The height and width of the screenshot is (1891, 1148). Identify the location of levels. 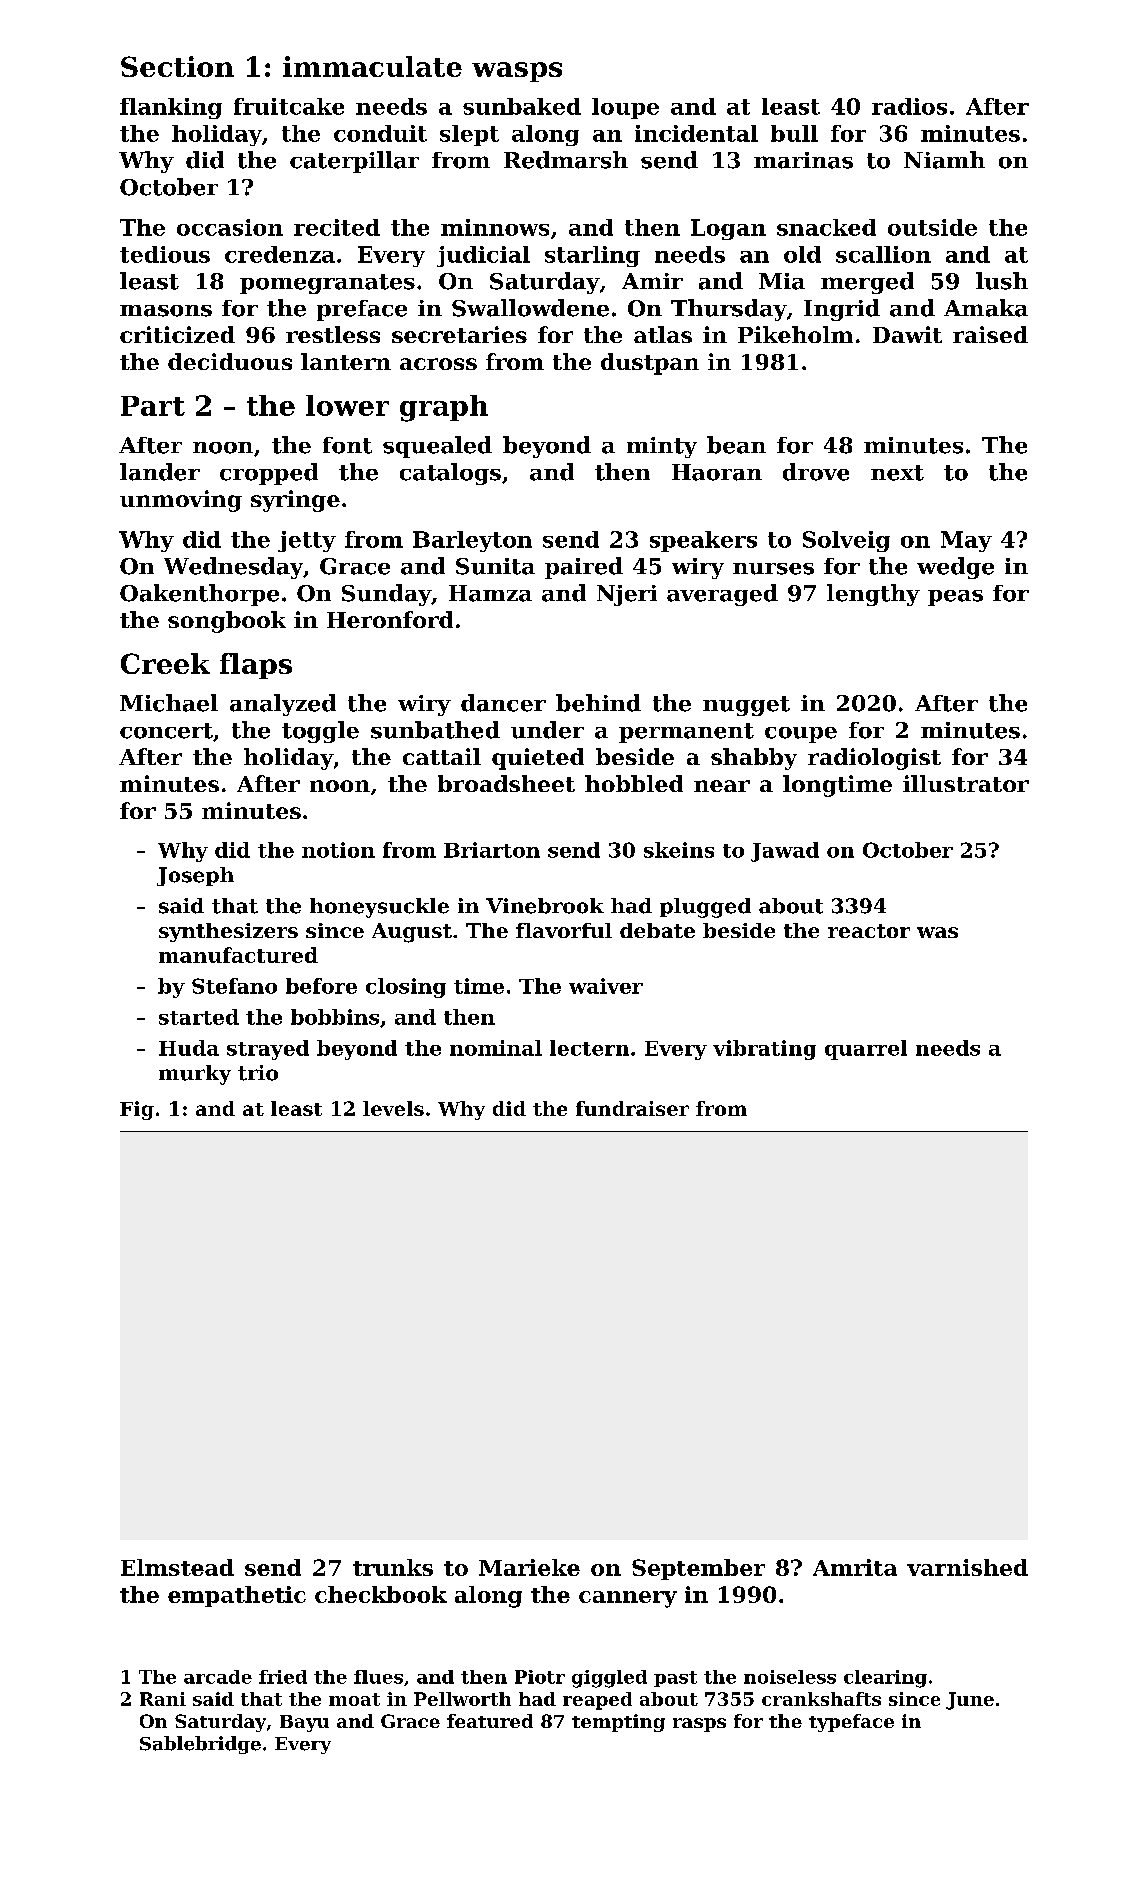
(393, 1108).
